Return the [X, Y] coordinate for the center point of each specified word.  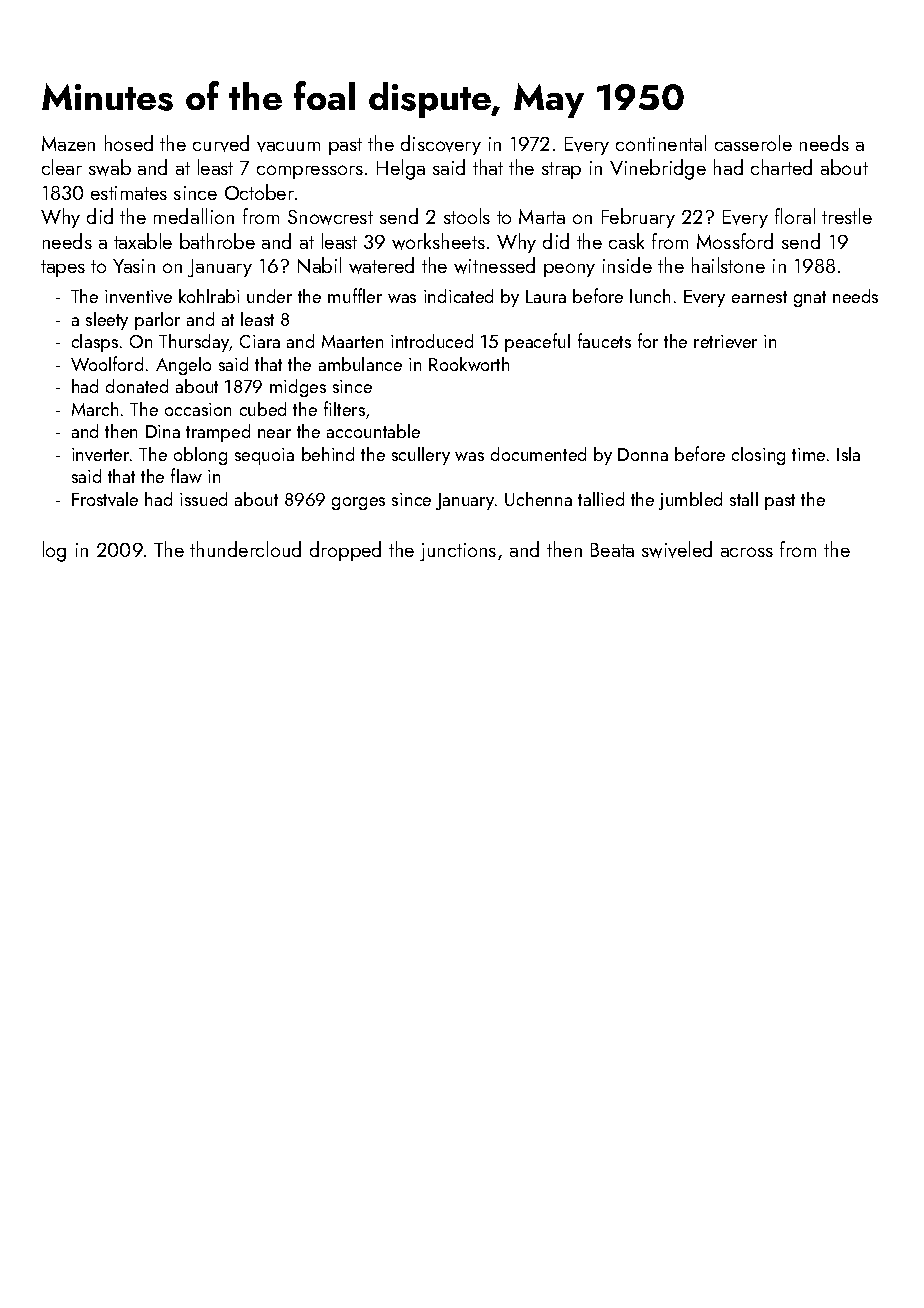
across [747, 552]
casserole [753, 143]
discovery [441, 145]
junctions [458, 552]
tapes [63, 268]
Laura [546, 296]
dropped [345, 551]
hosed [129, 143]
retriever [725, 341]
